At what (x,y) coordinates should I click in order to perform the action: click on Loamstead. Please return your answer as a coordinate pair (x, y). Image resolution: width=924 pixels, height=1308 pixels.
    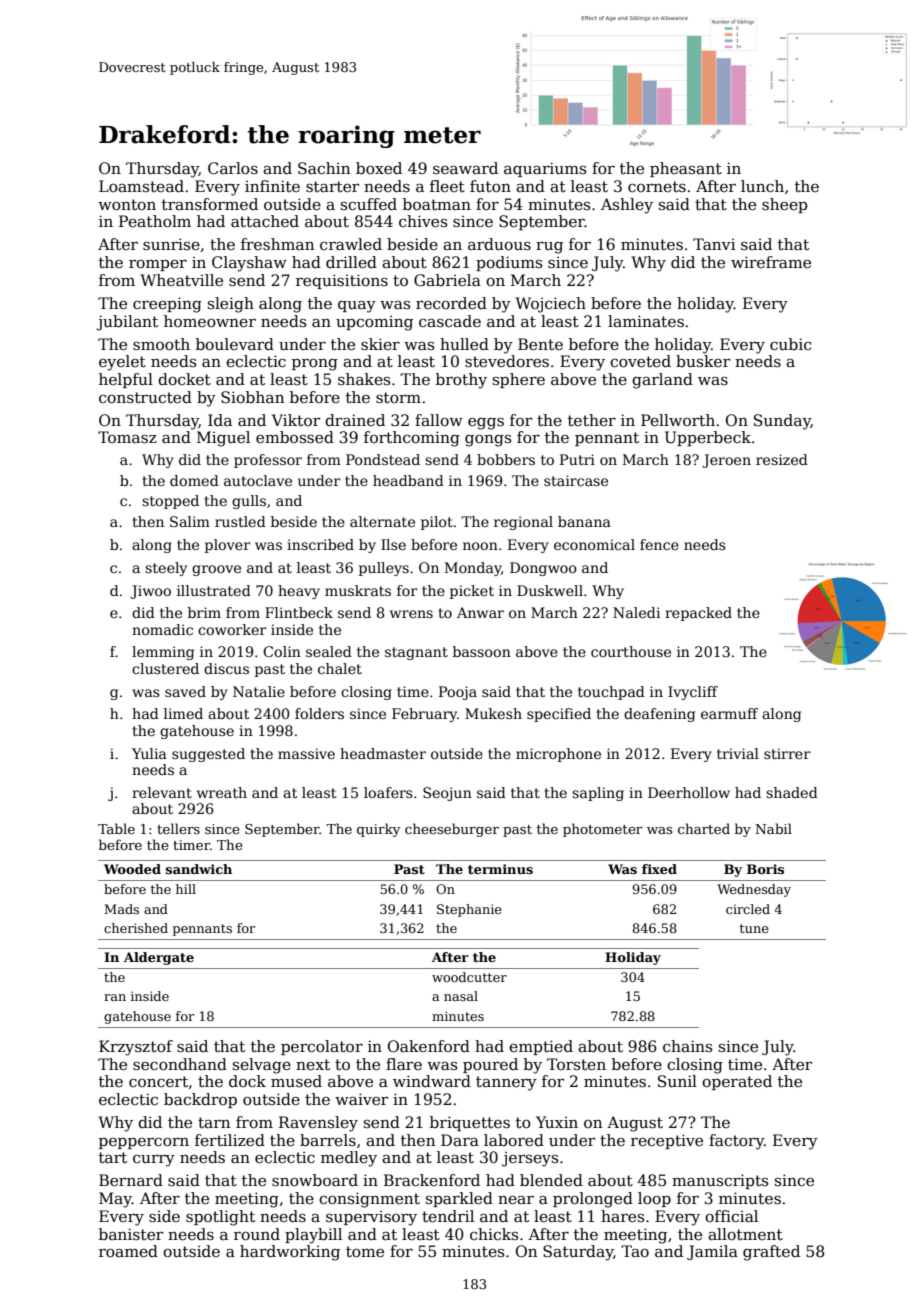
    Looking at the image, I should click on (141, 186).
